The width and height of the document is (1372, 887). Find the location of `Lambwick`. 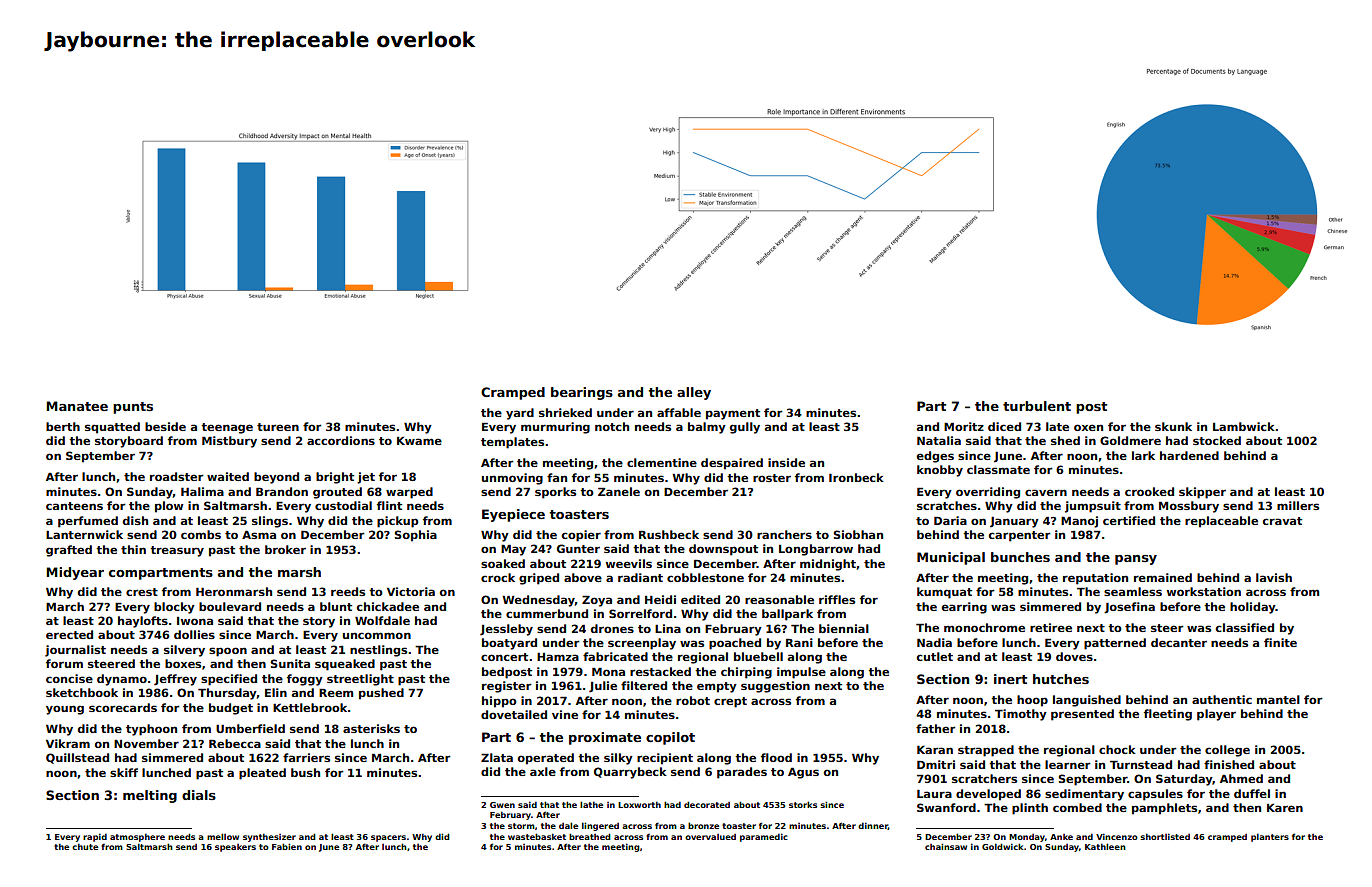

Lambwick is located at coordinates (1244, 426).
